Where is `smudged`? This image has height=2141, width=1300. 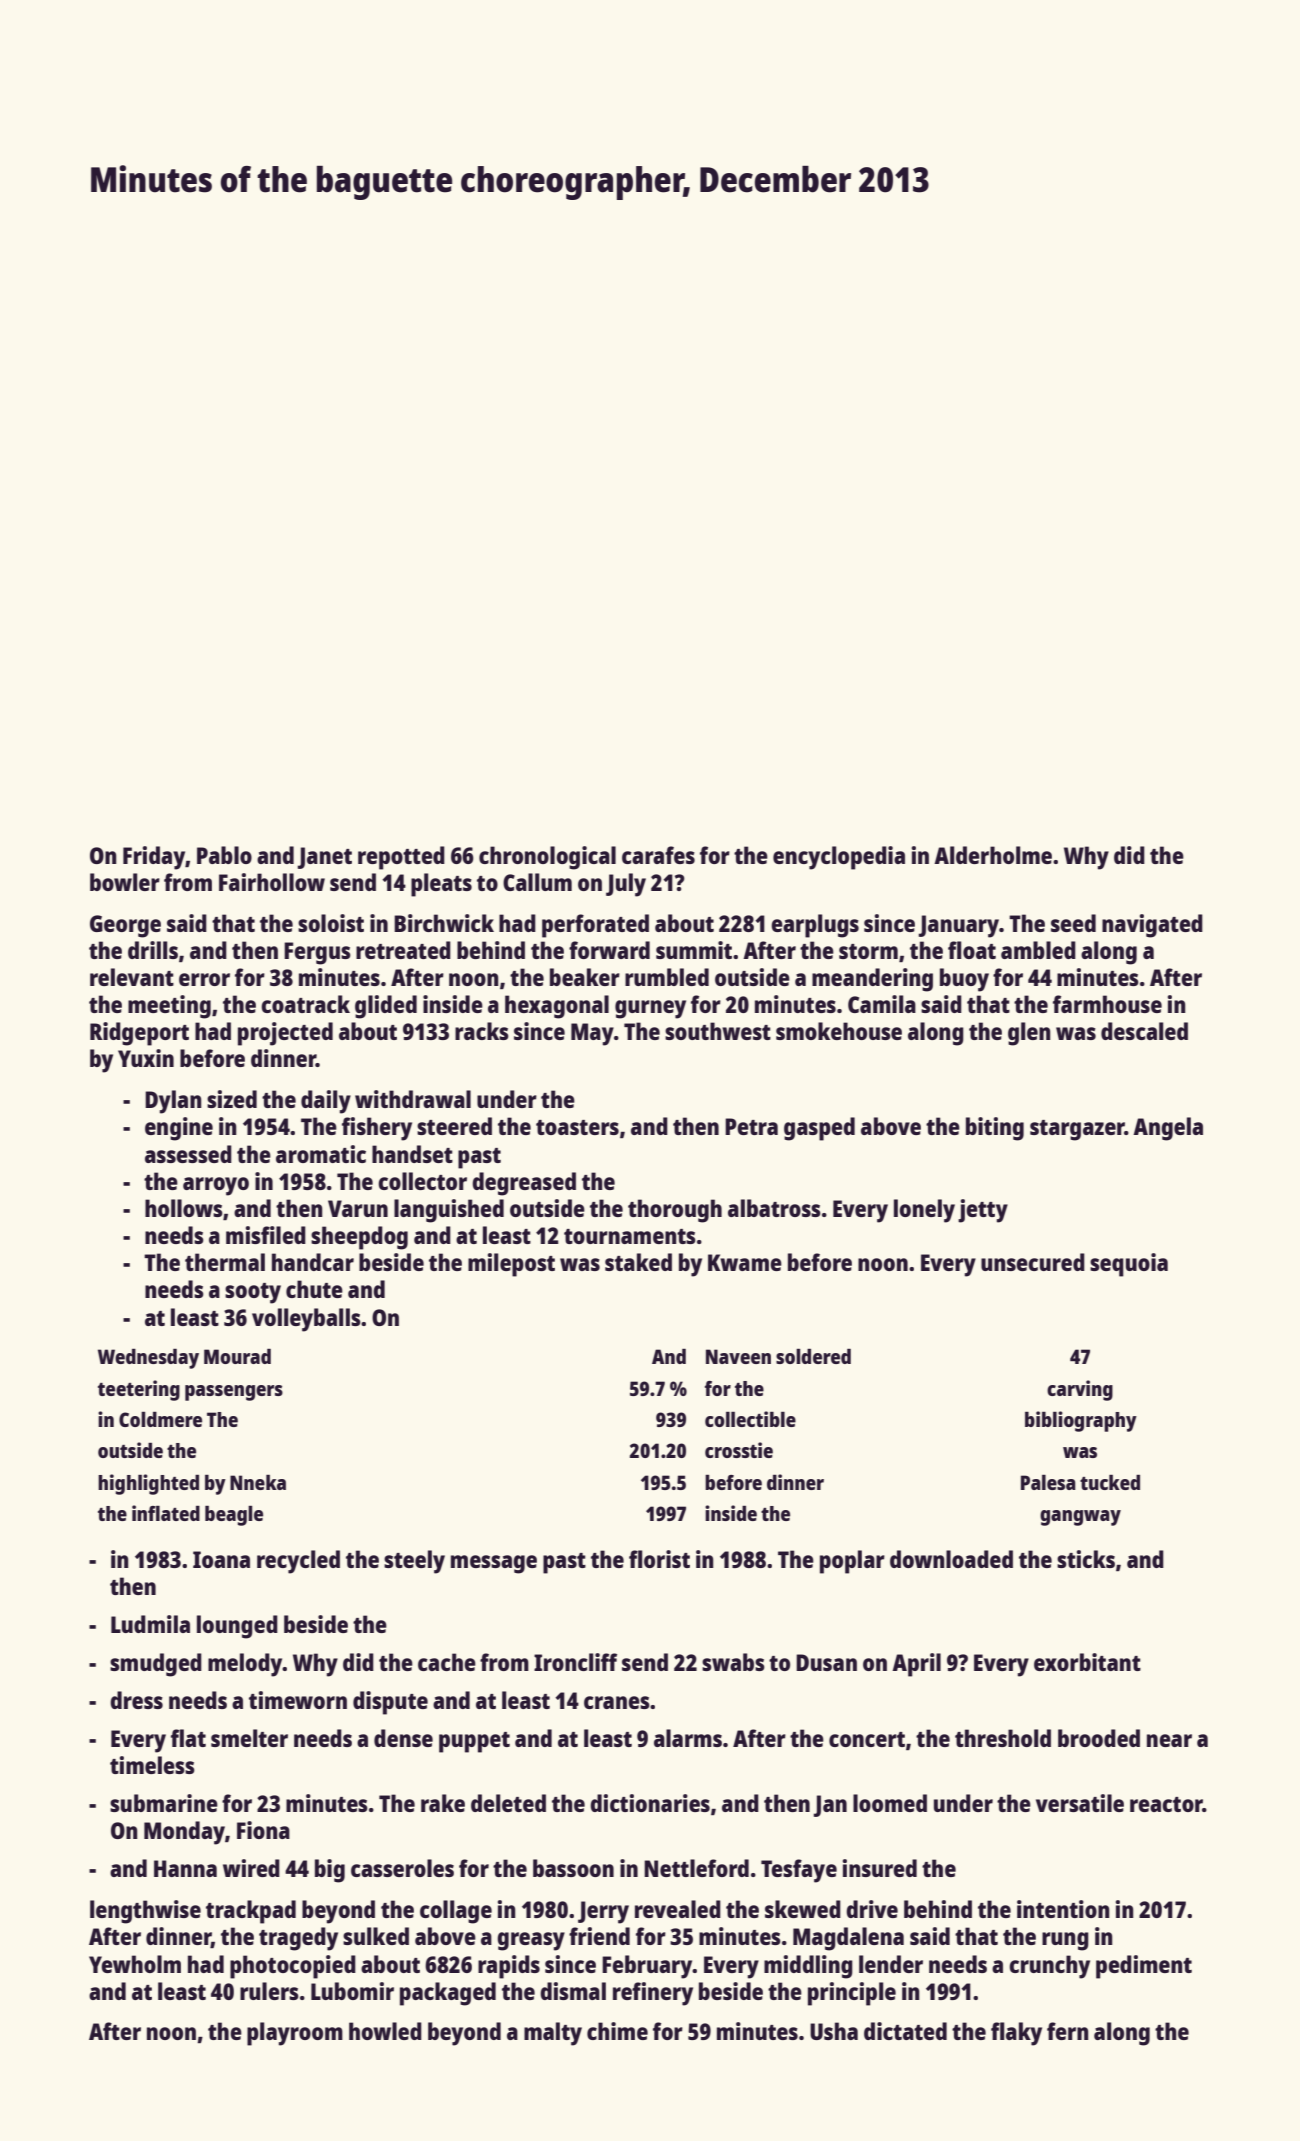
smudged is located at coordinates (156, 1665).
